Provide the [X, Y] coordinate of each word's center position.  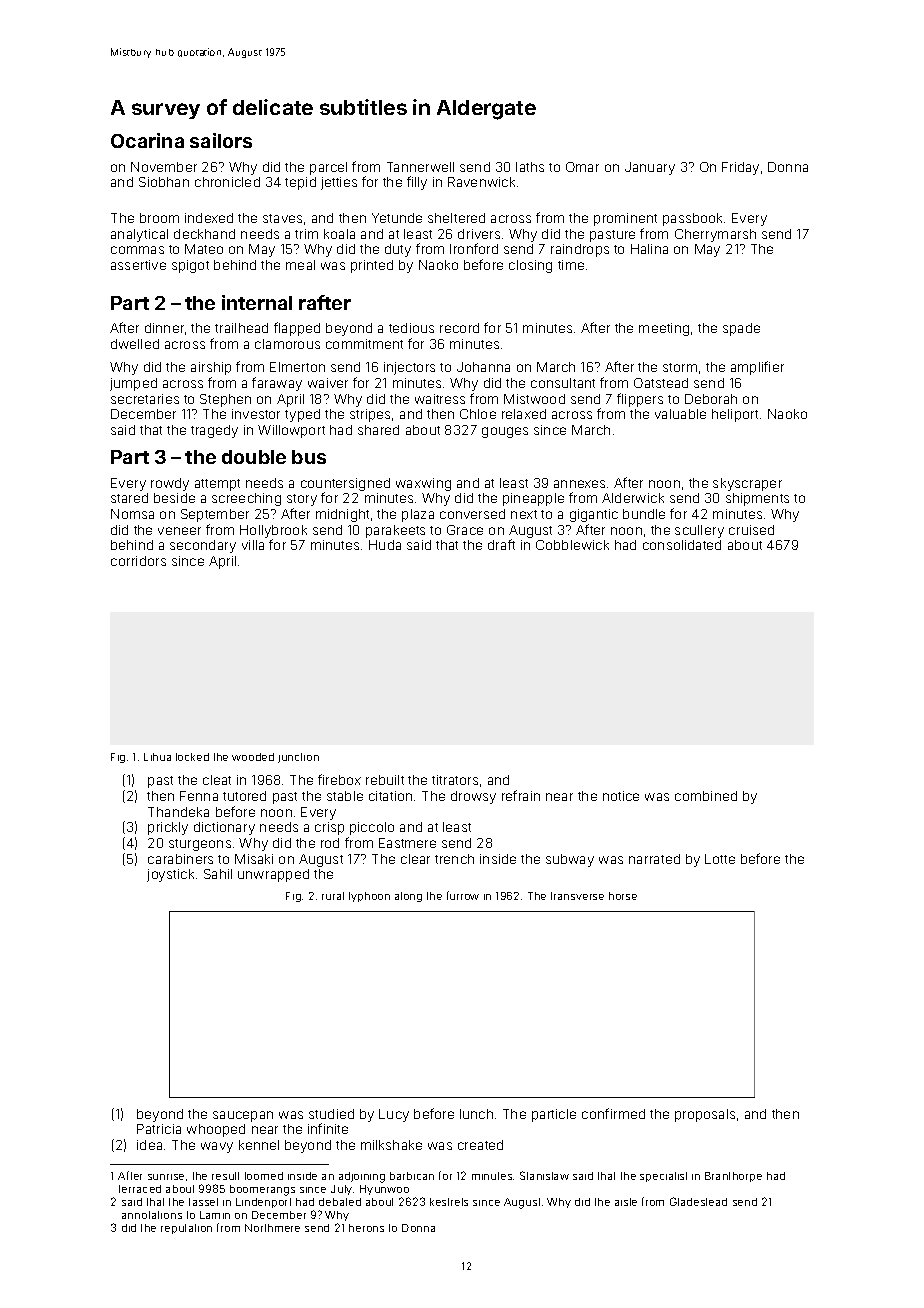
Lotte [720, 859]
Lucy [394, 1115]
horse [623, 896]
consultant [563, 383]
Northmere [272, 1228]
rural [333, 896]
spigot [190, 266]
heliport [735, 415]
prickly [168, 828]
